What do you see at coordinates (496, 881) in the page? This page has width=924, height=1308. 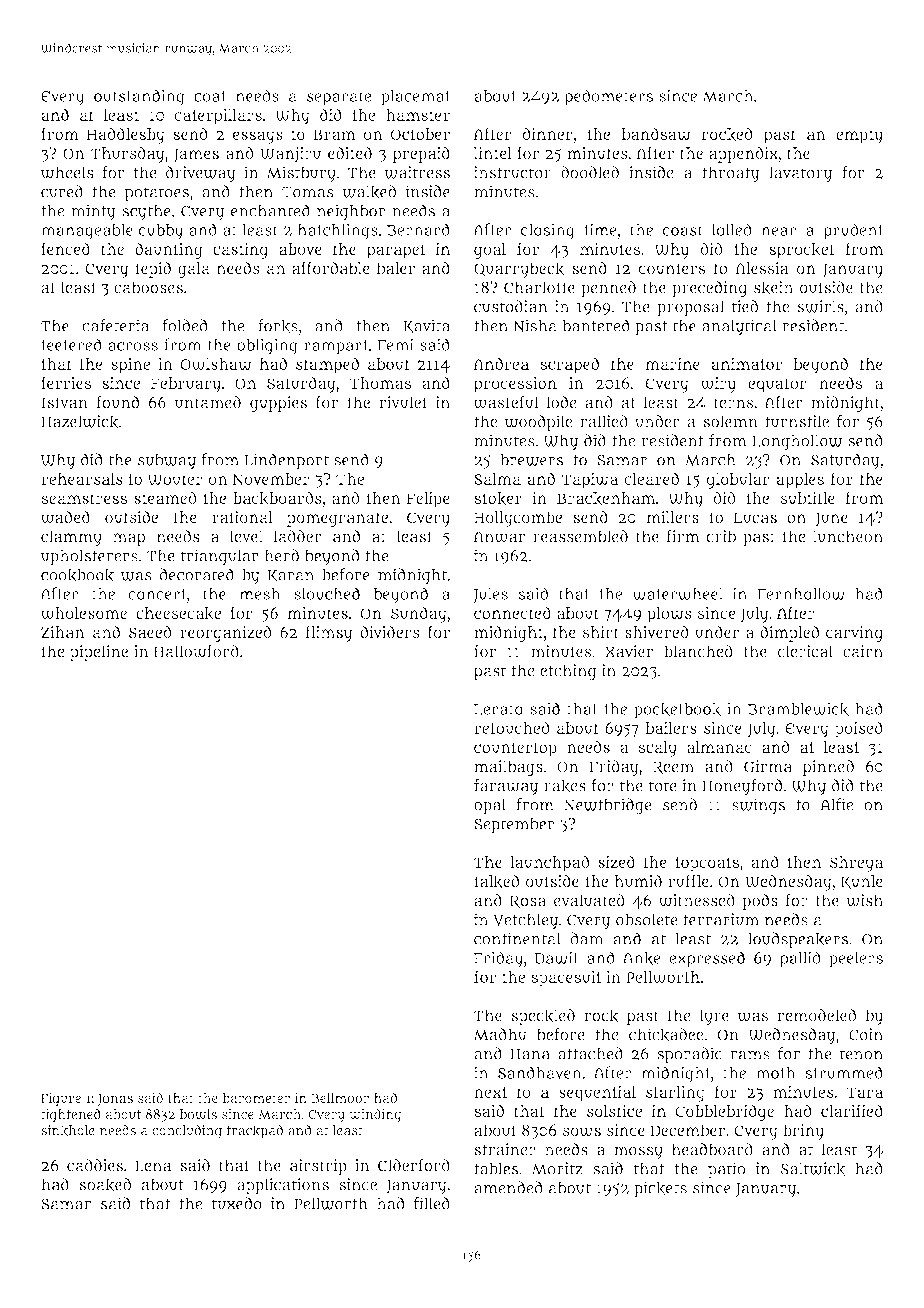 I see `talked` at bounding box center [496, 881].
